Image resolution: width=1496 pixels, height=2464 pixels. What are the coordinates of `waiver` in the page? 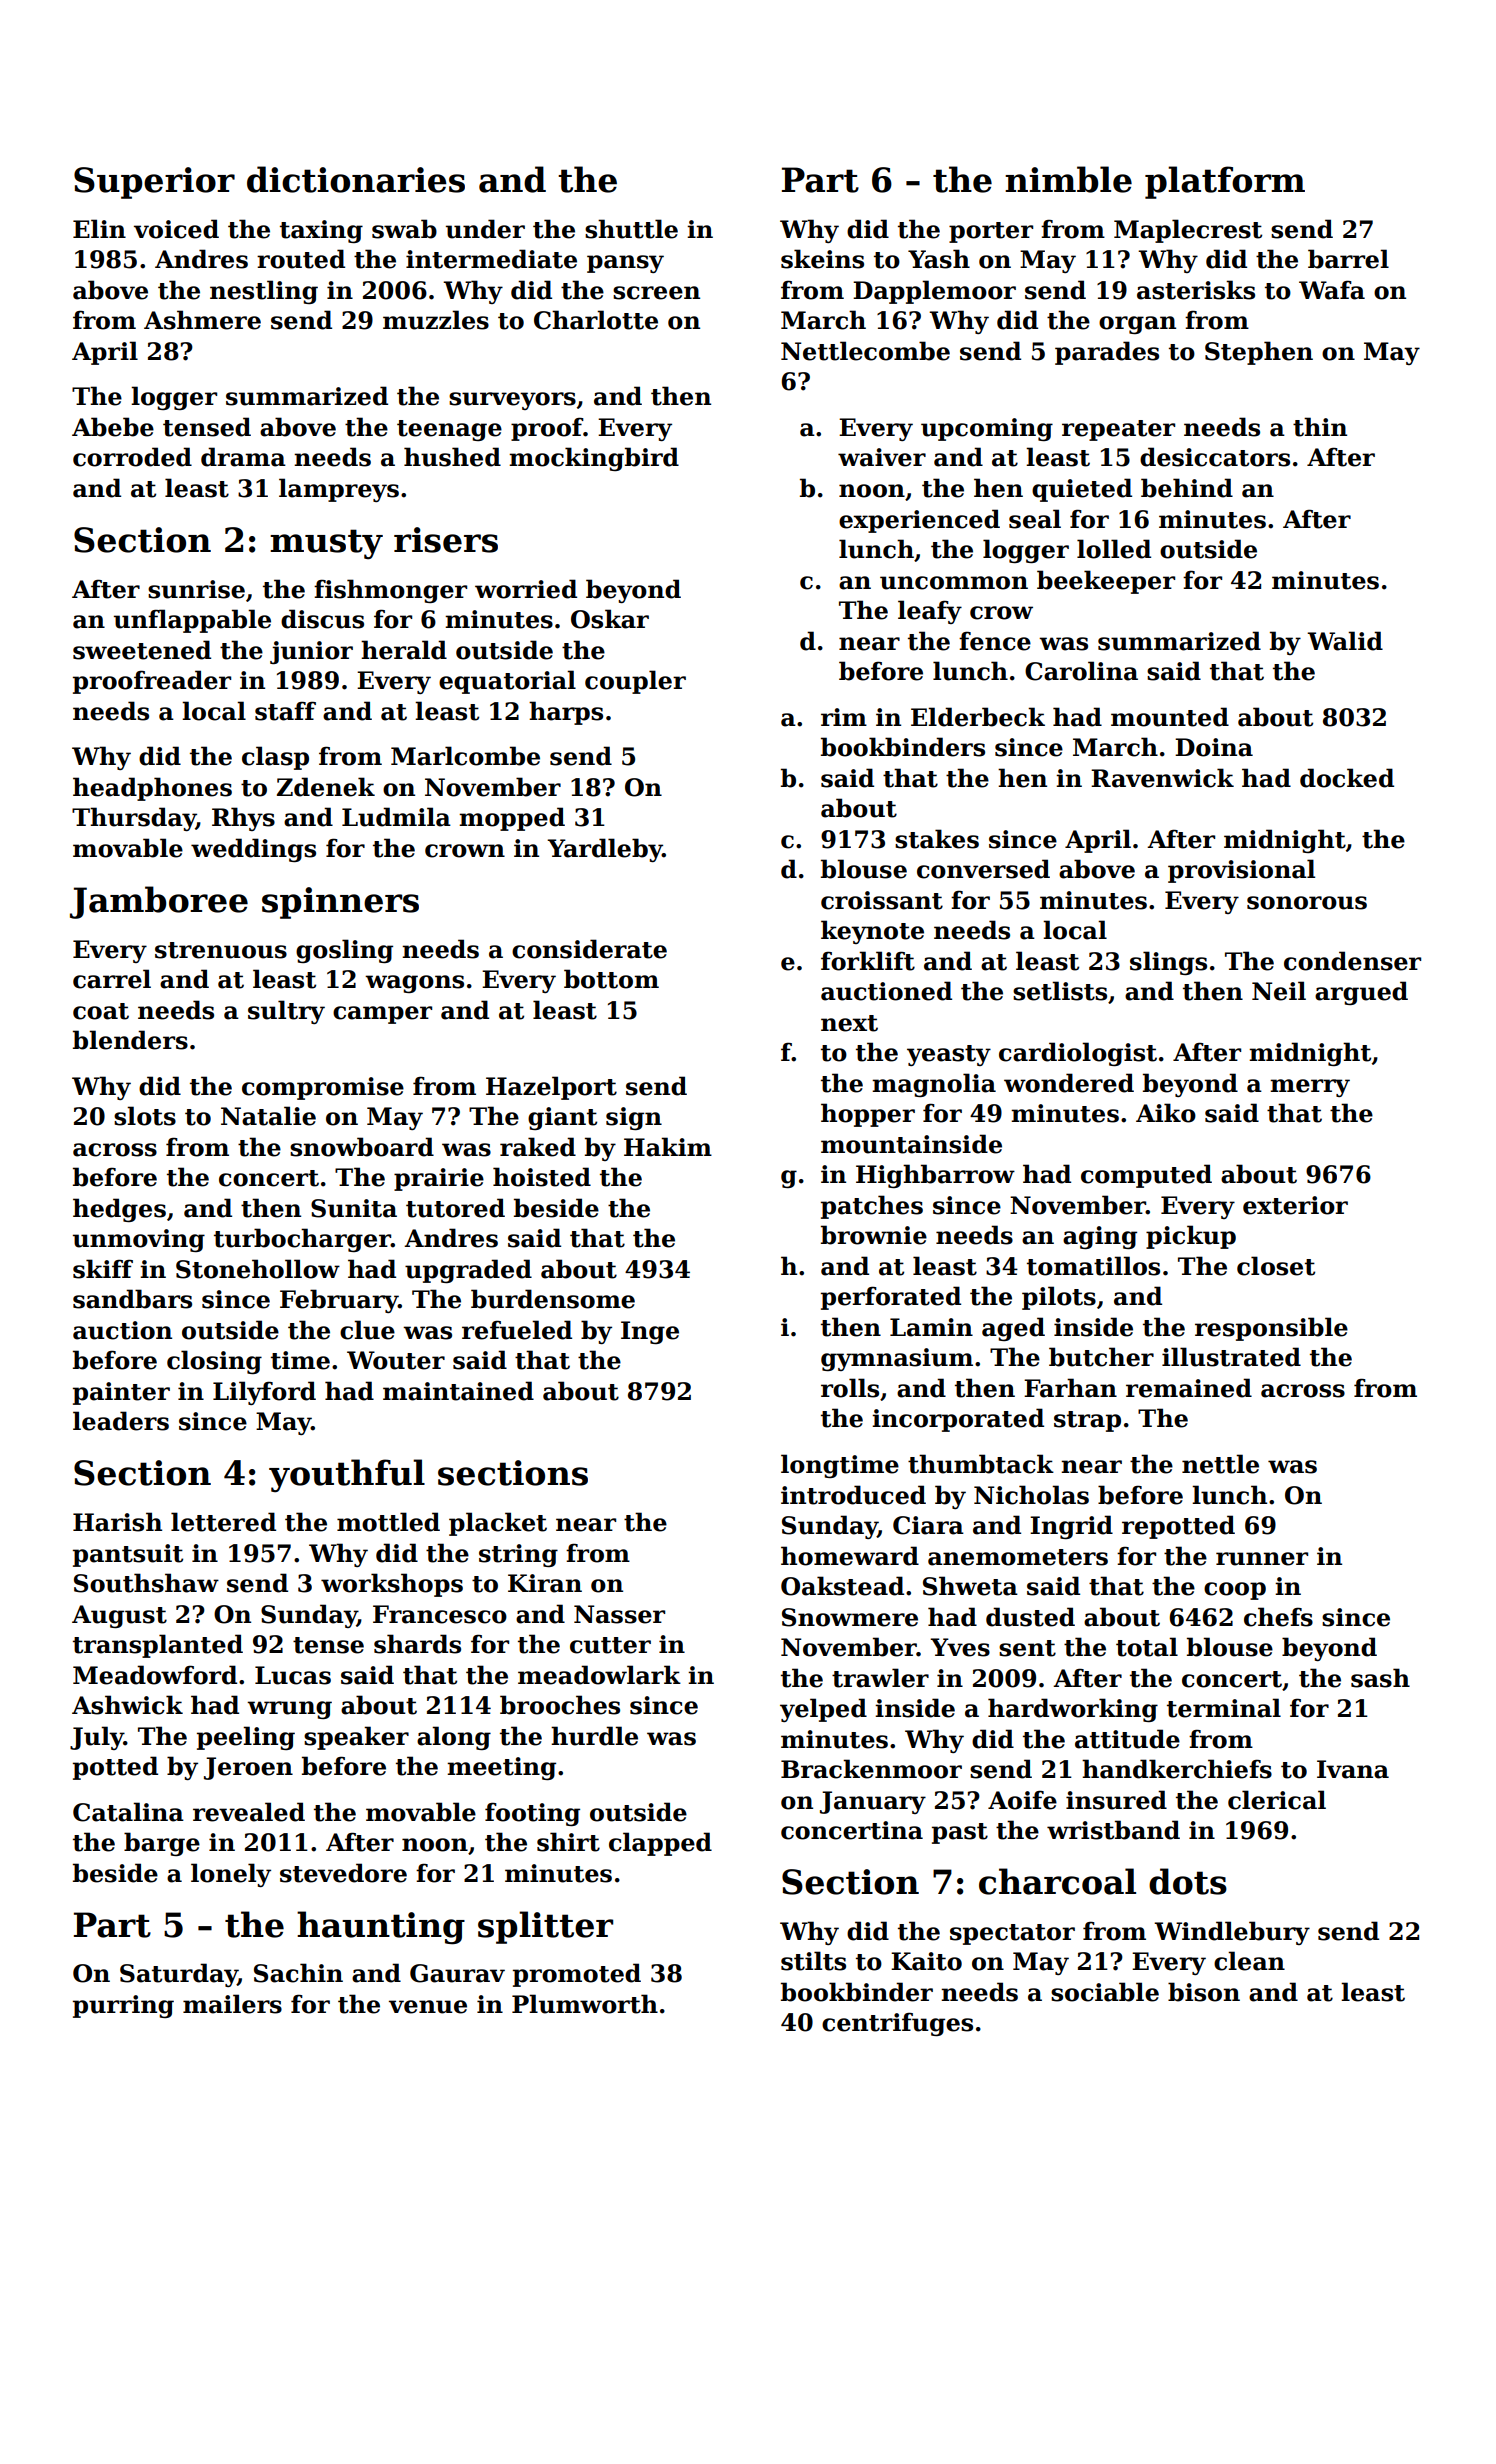 It's located at (882, 457).
